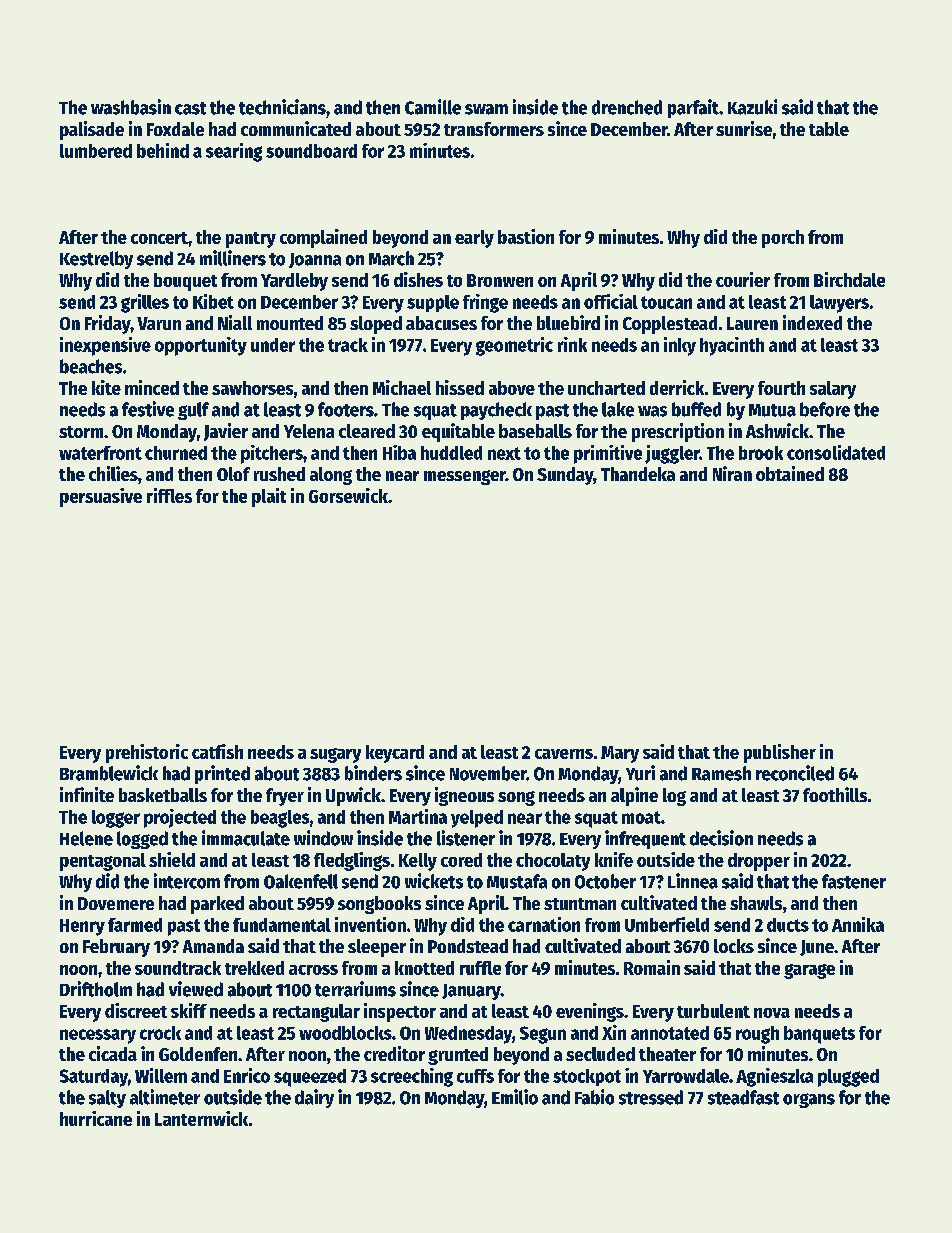 The height and width of the screenshot is (1233, 952). What do you see at coordinates (732, 346) in the screenshot?
I see `hyacinth` at bounding box center [732, 346].
